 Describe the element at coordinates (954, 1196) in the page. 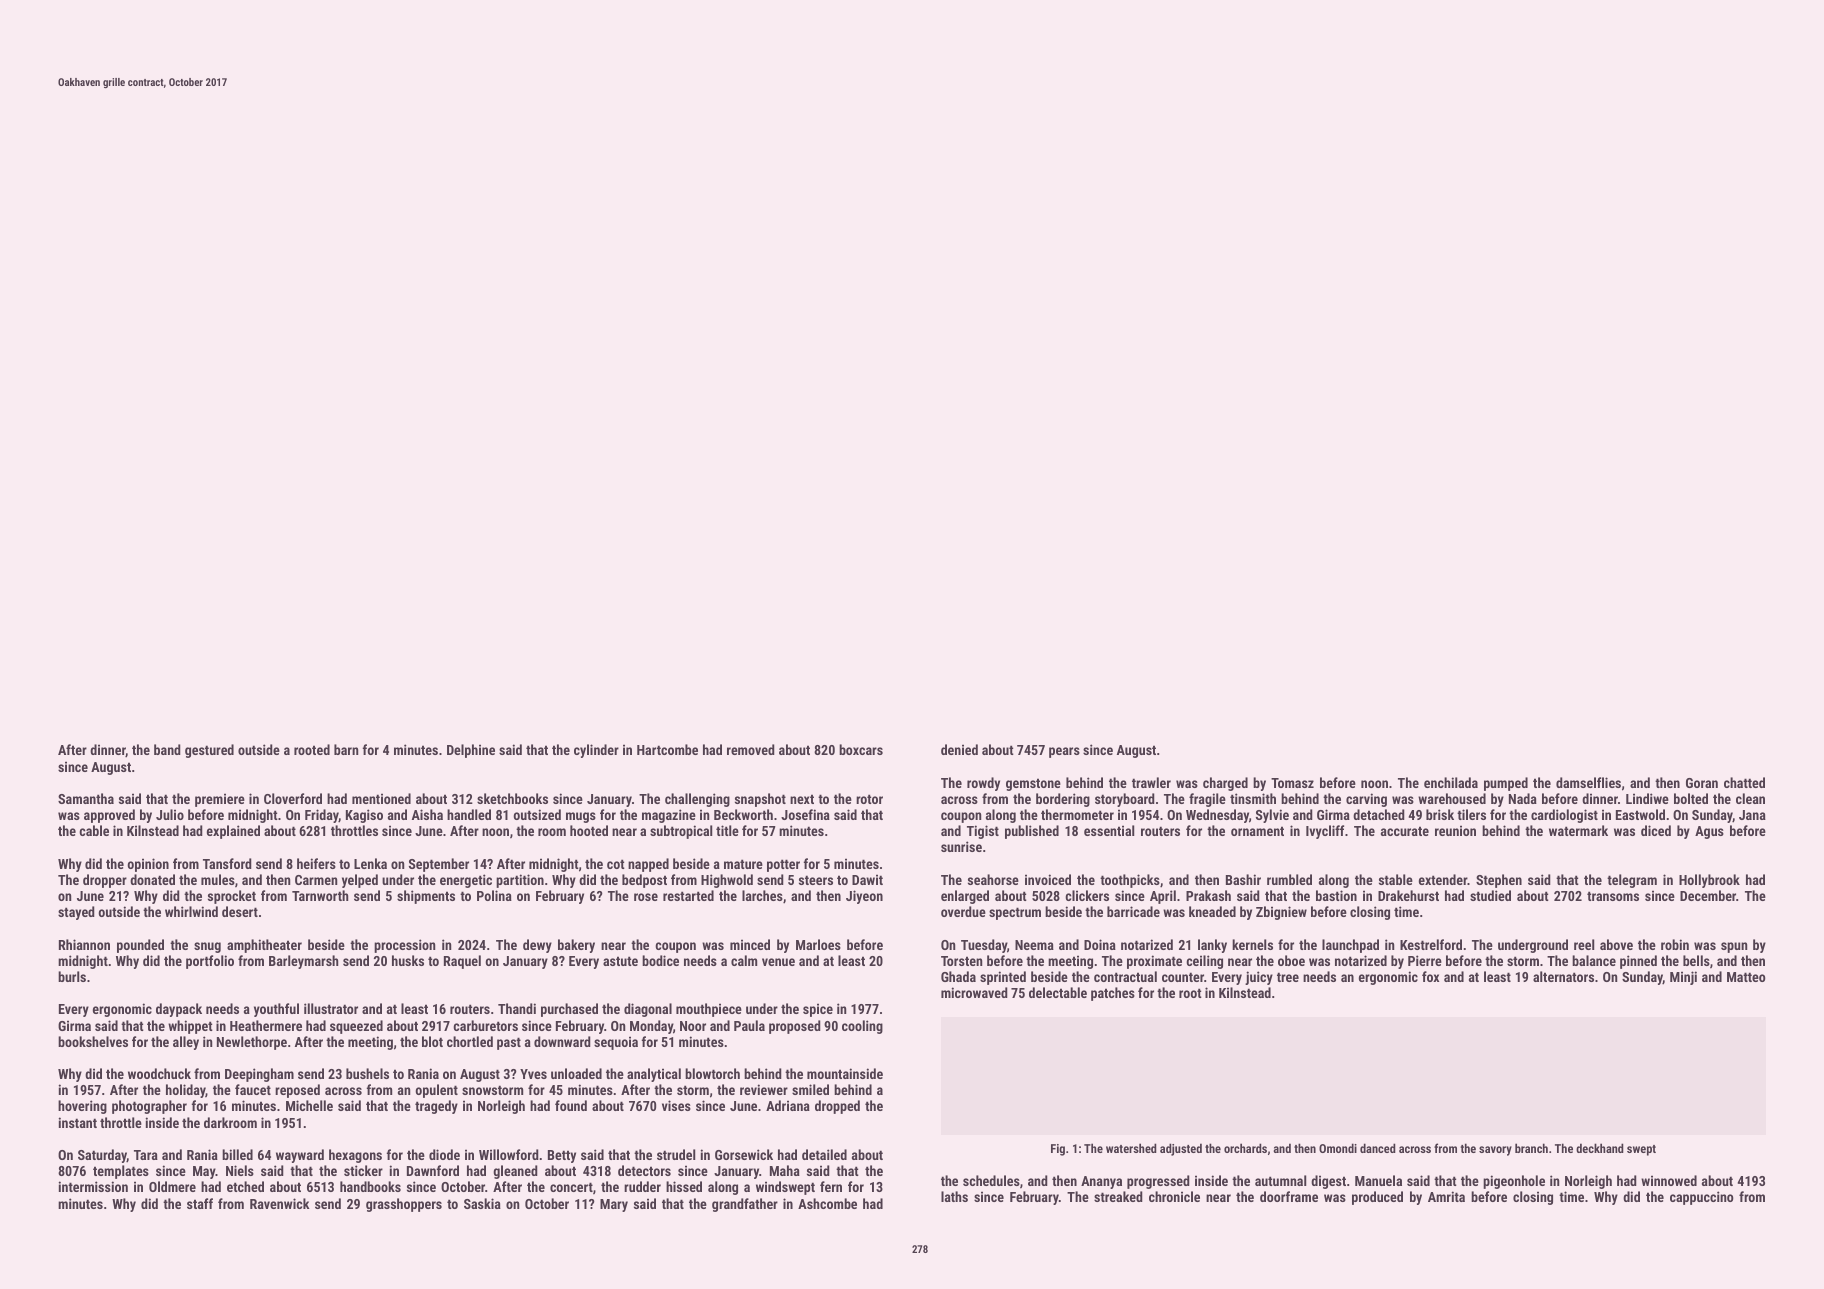

I see `laths` at that location.
